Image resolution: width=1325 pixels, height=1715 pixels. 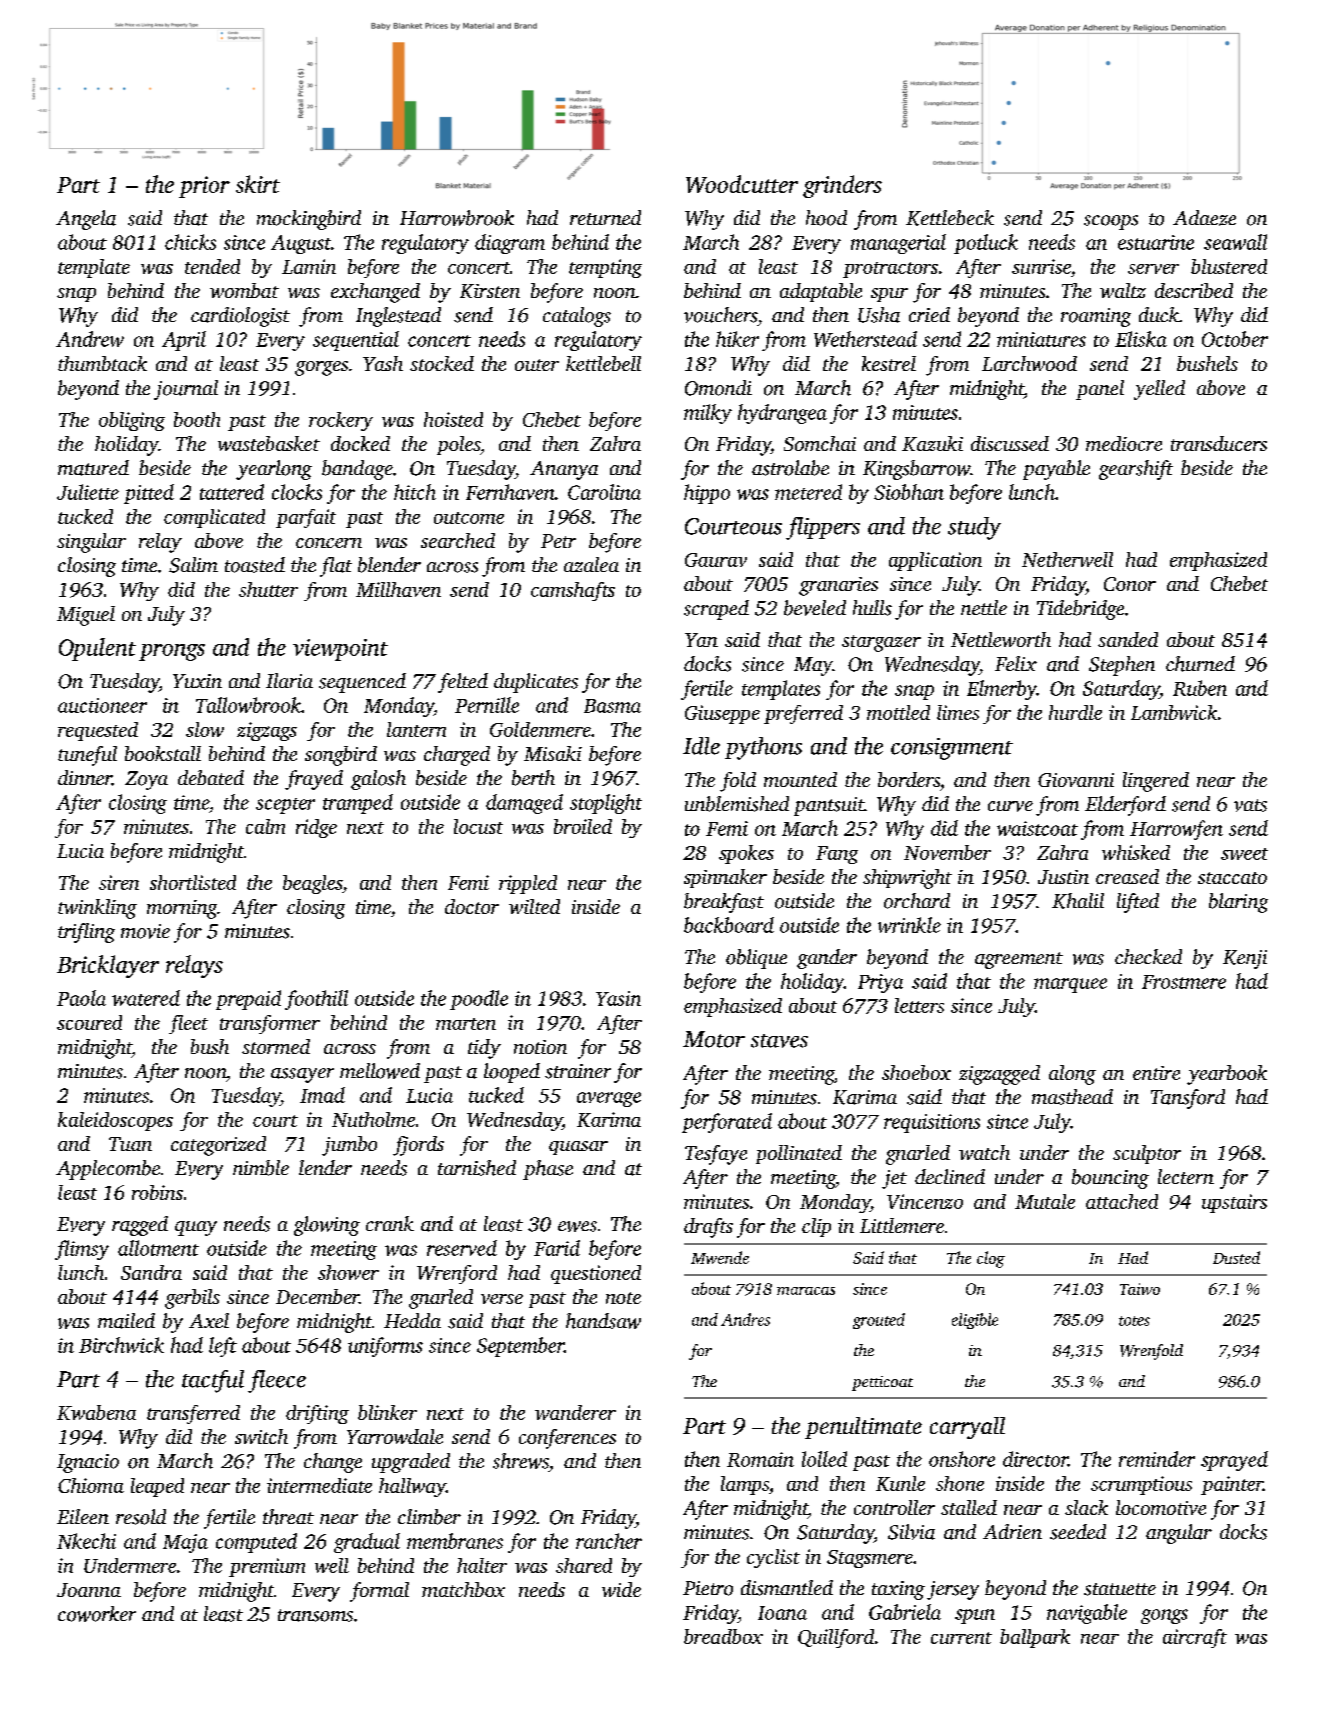 I want to click on diagram, so click(x=510, y=244).
